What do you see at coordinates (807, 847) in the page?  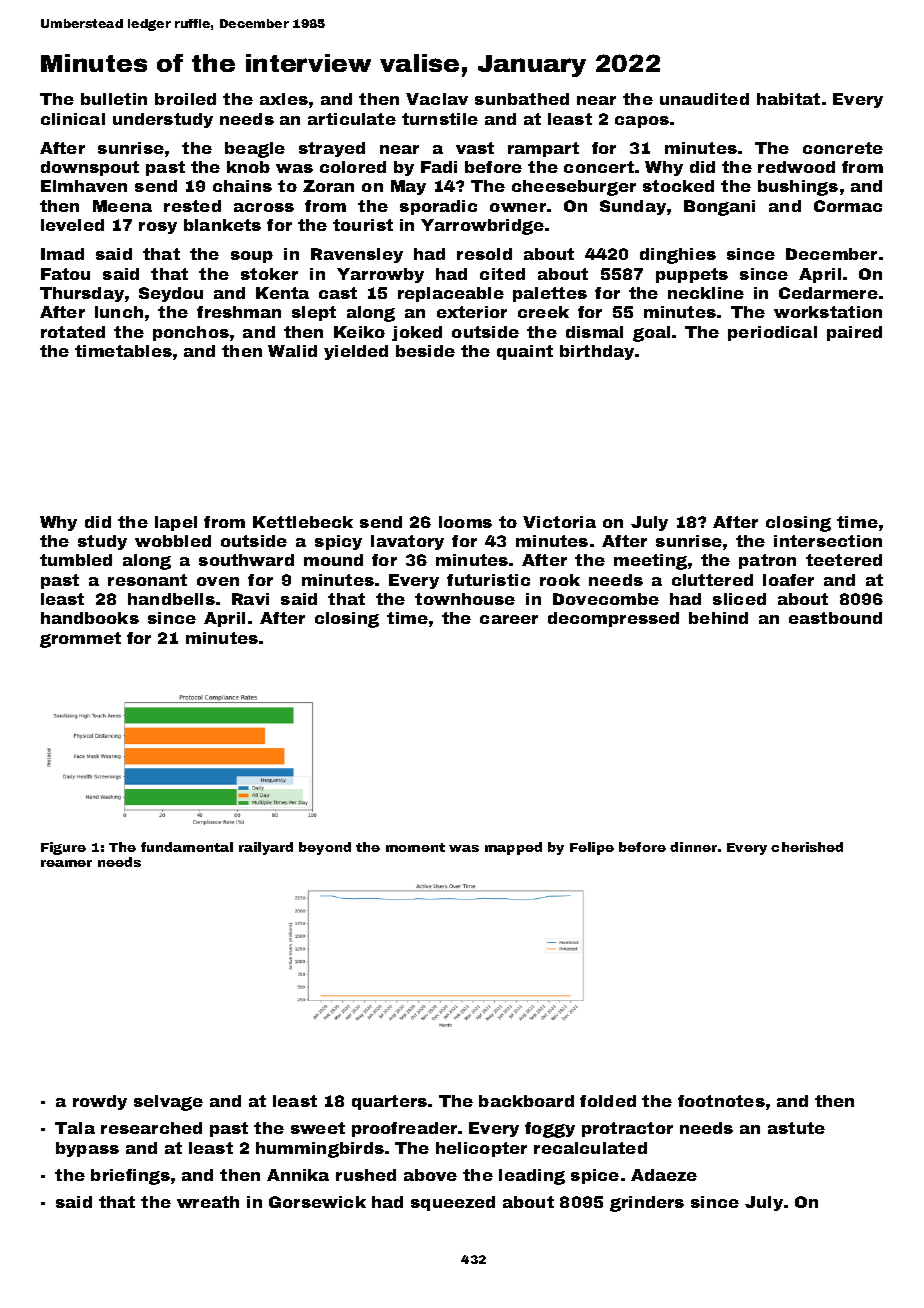 I see `cherished` at bounding box center [807, 847].
